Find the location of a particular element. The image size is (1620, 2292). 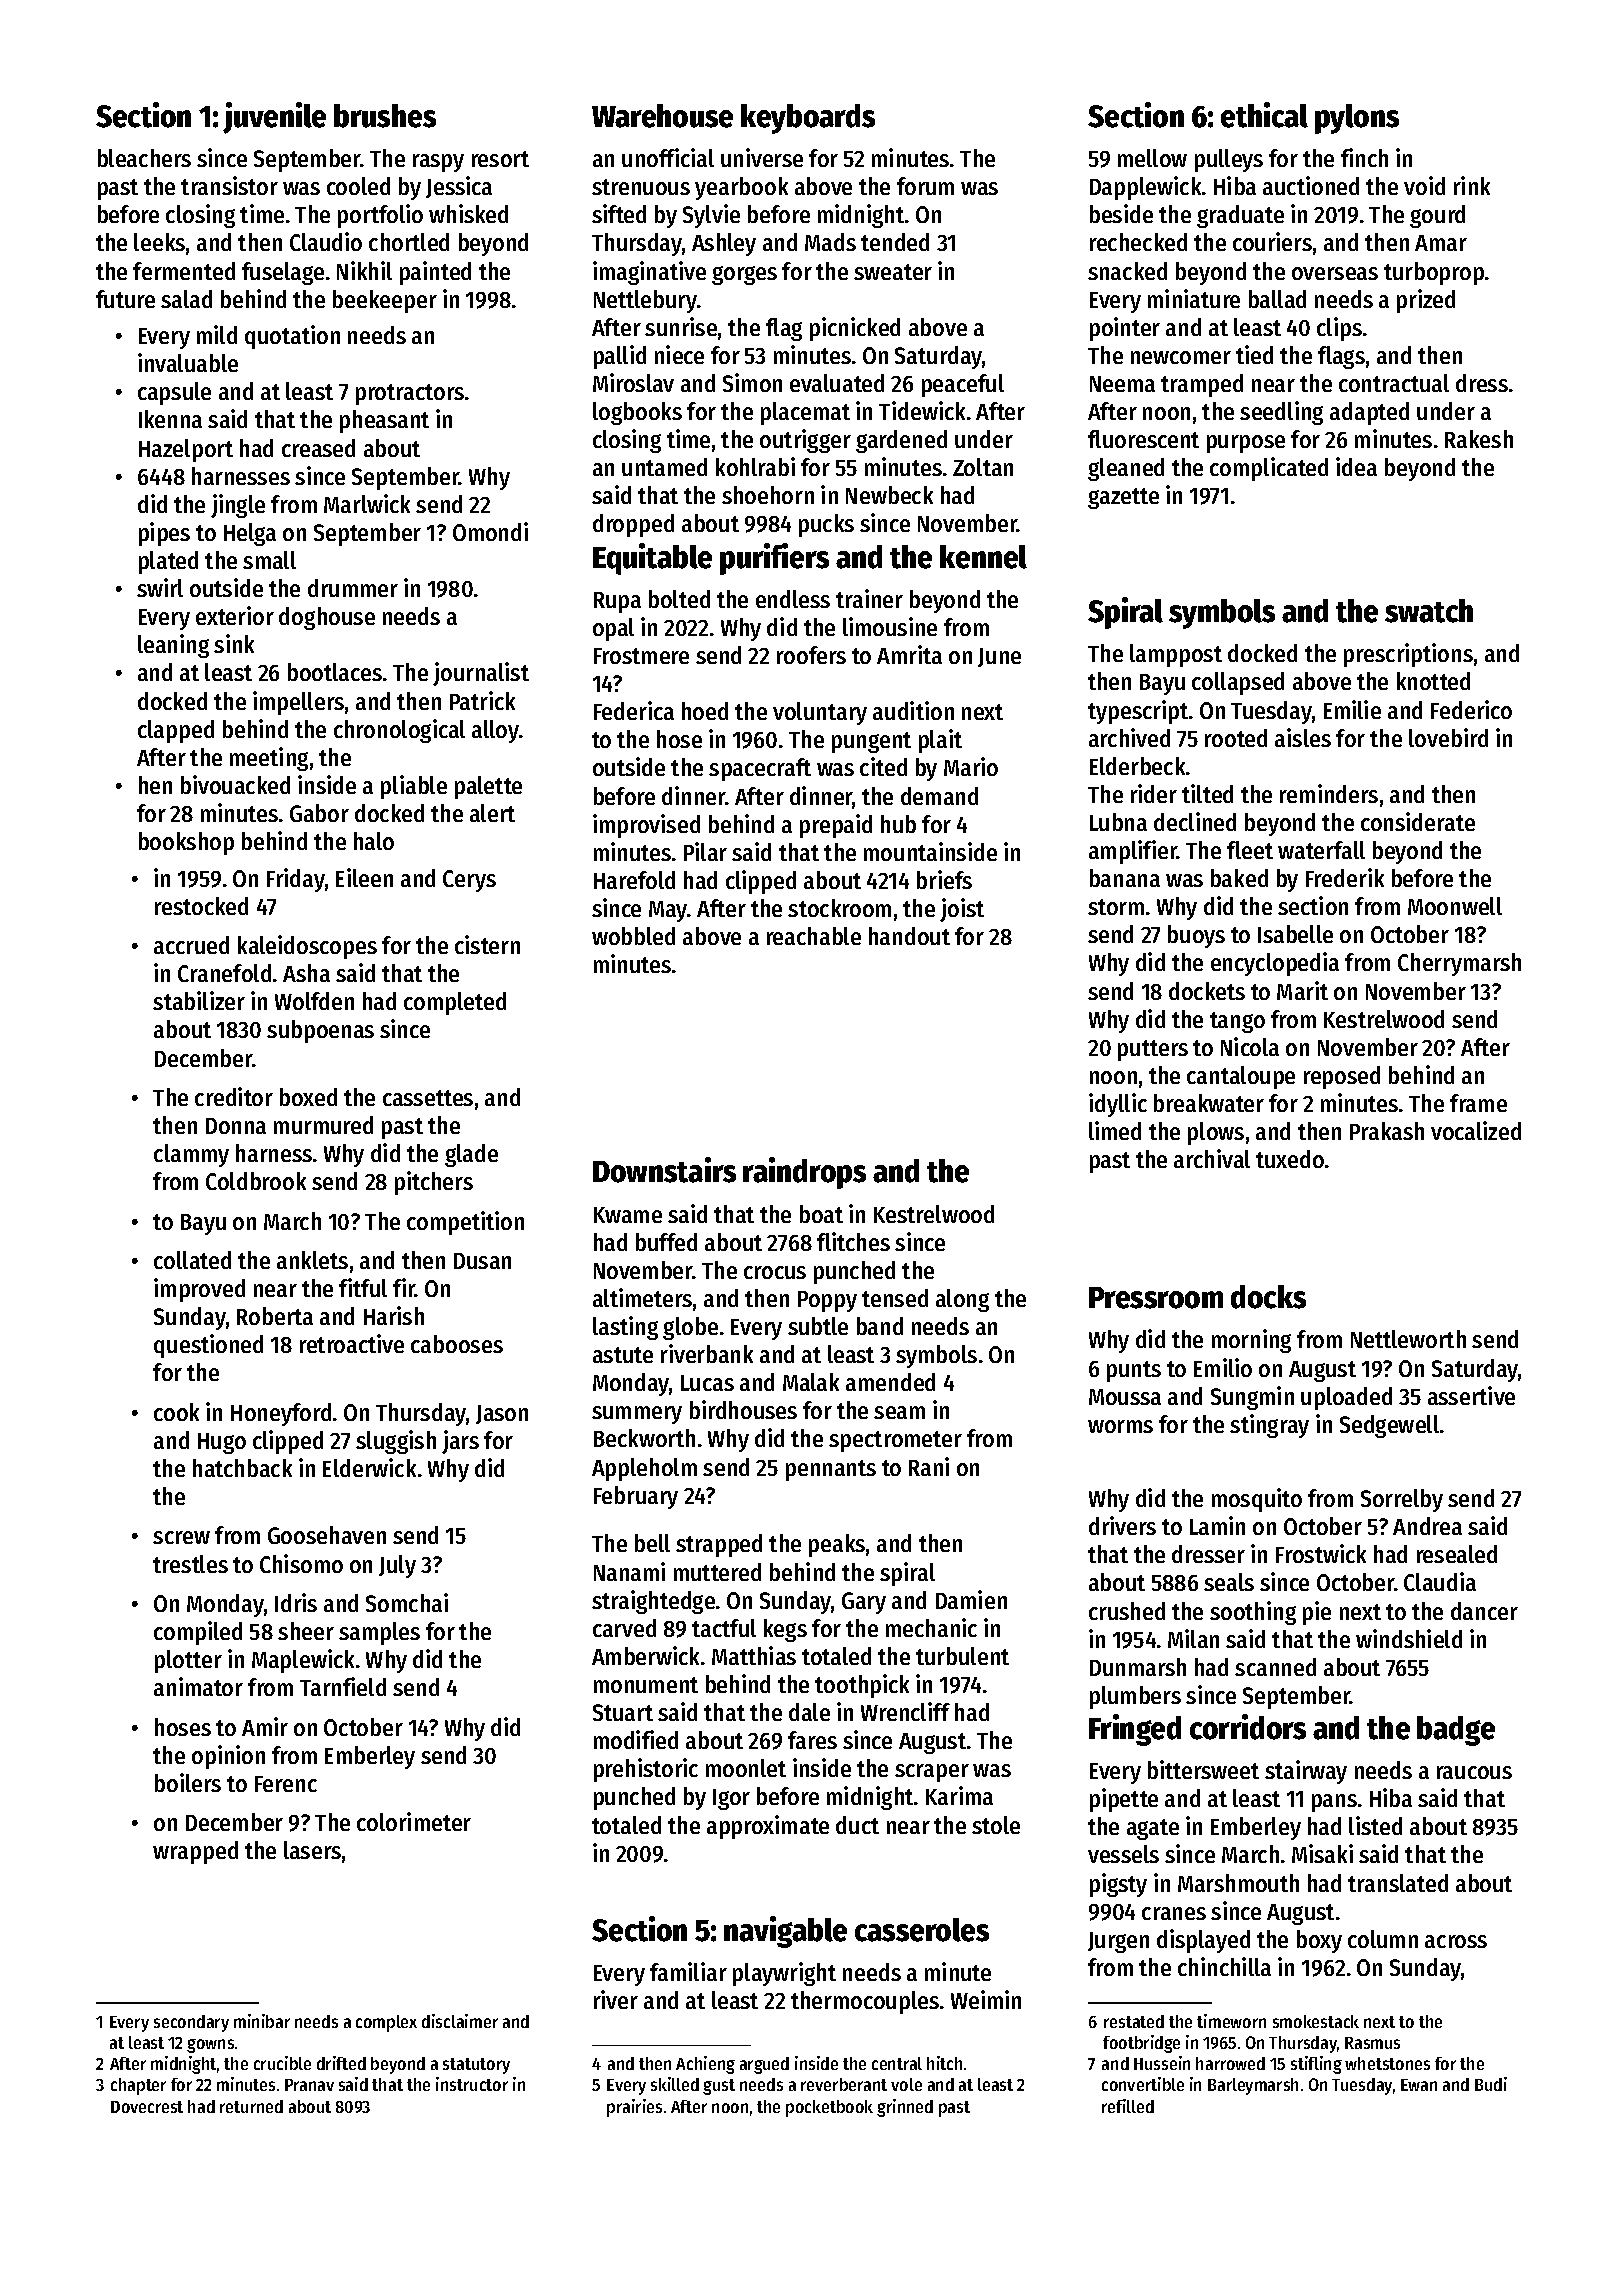

protractors is located at coordinates (410, 394).
